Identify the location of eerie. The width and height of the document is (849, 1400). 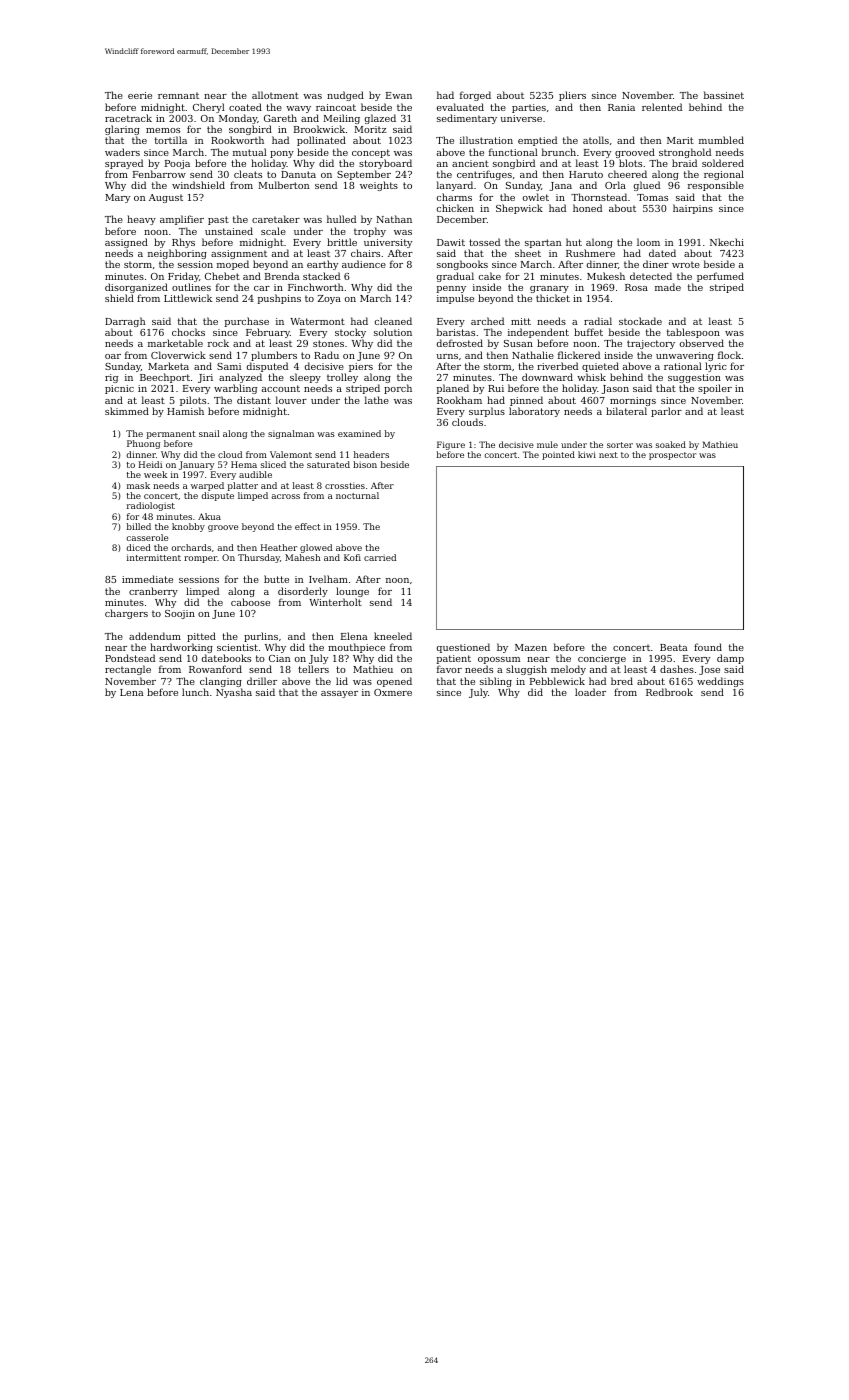
(140, 95).
